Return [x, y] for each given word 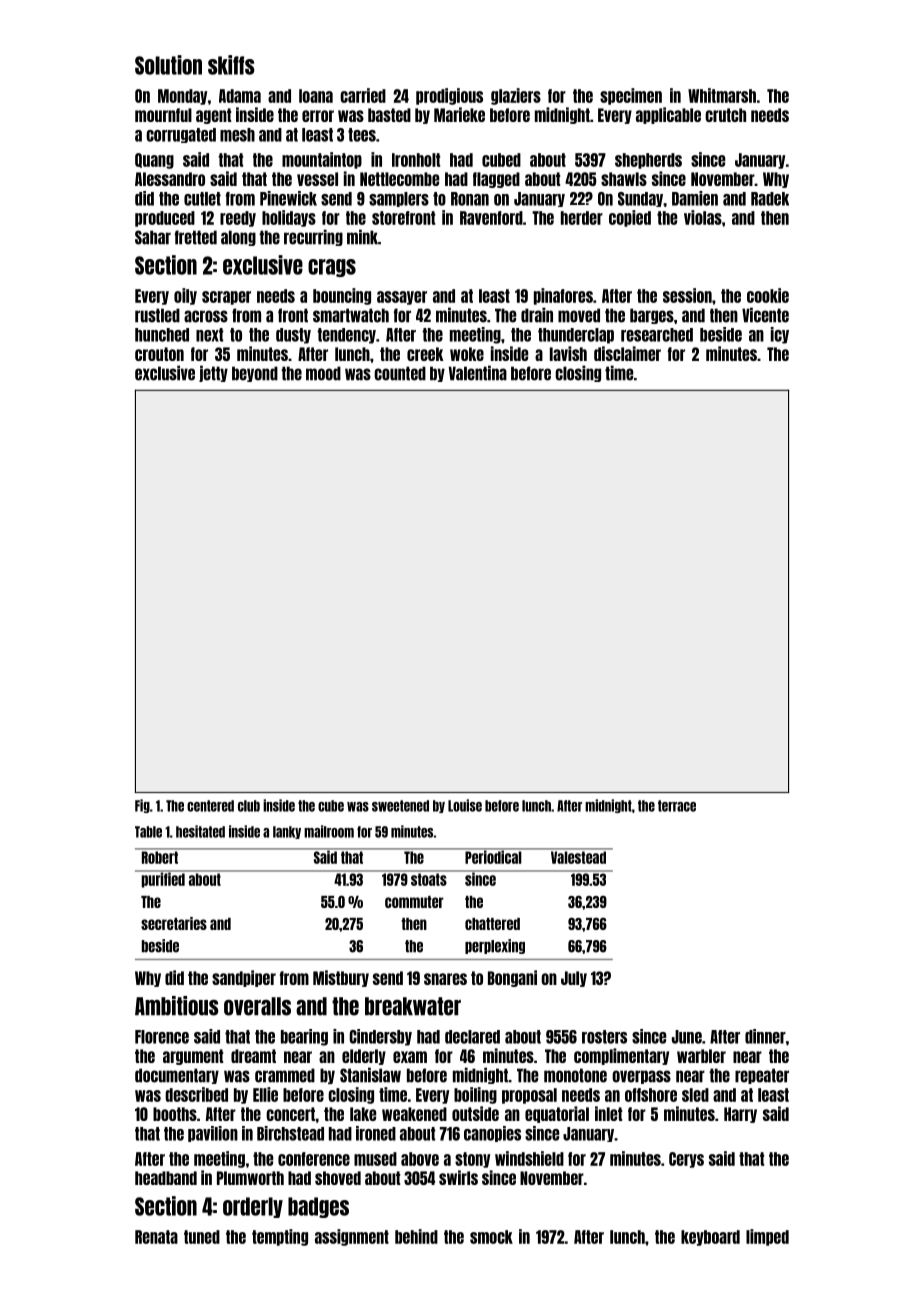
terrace [677, 806]
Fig [142, 806]
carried [363, 95]
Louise [465, 805]
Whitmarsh [722, 95]
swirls [458, 1177]
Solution [168, 65]
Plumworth [250, 1178]
